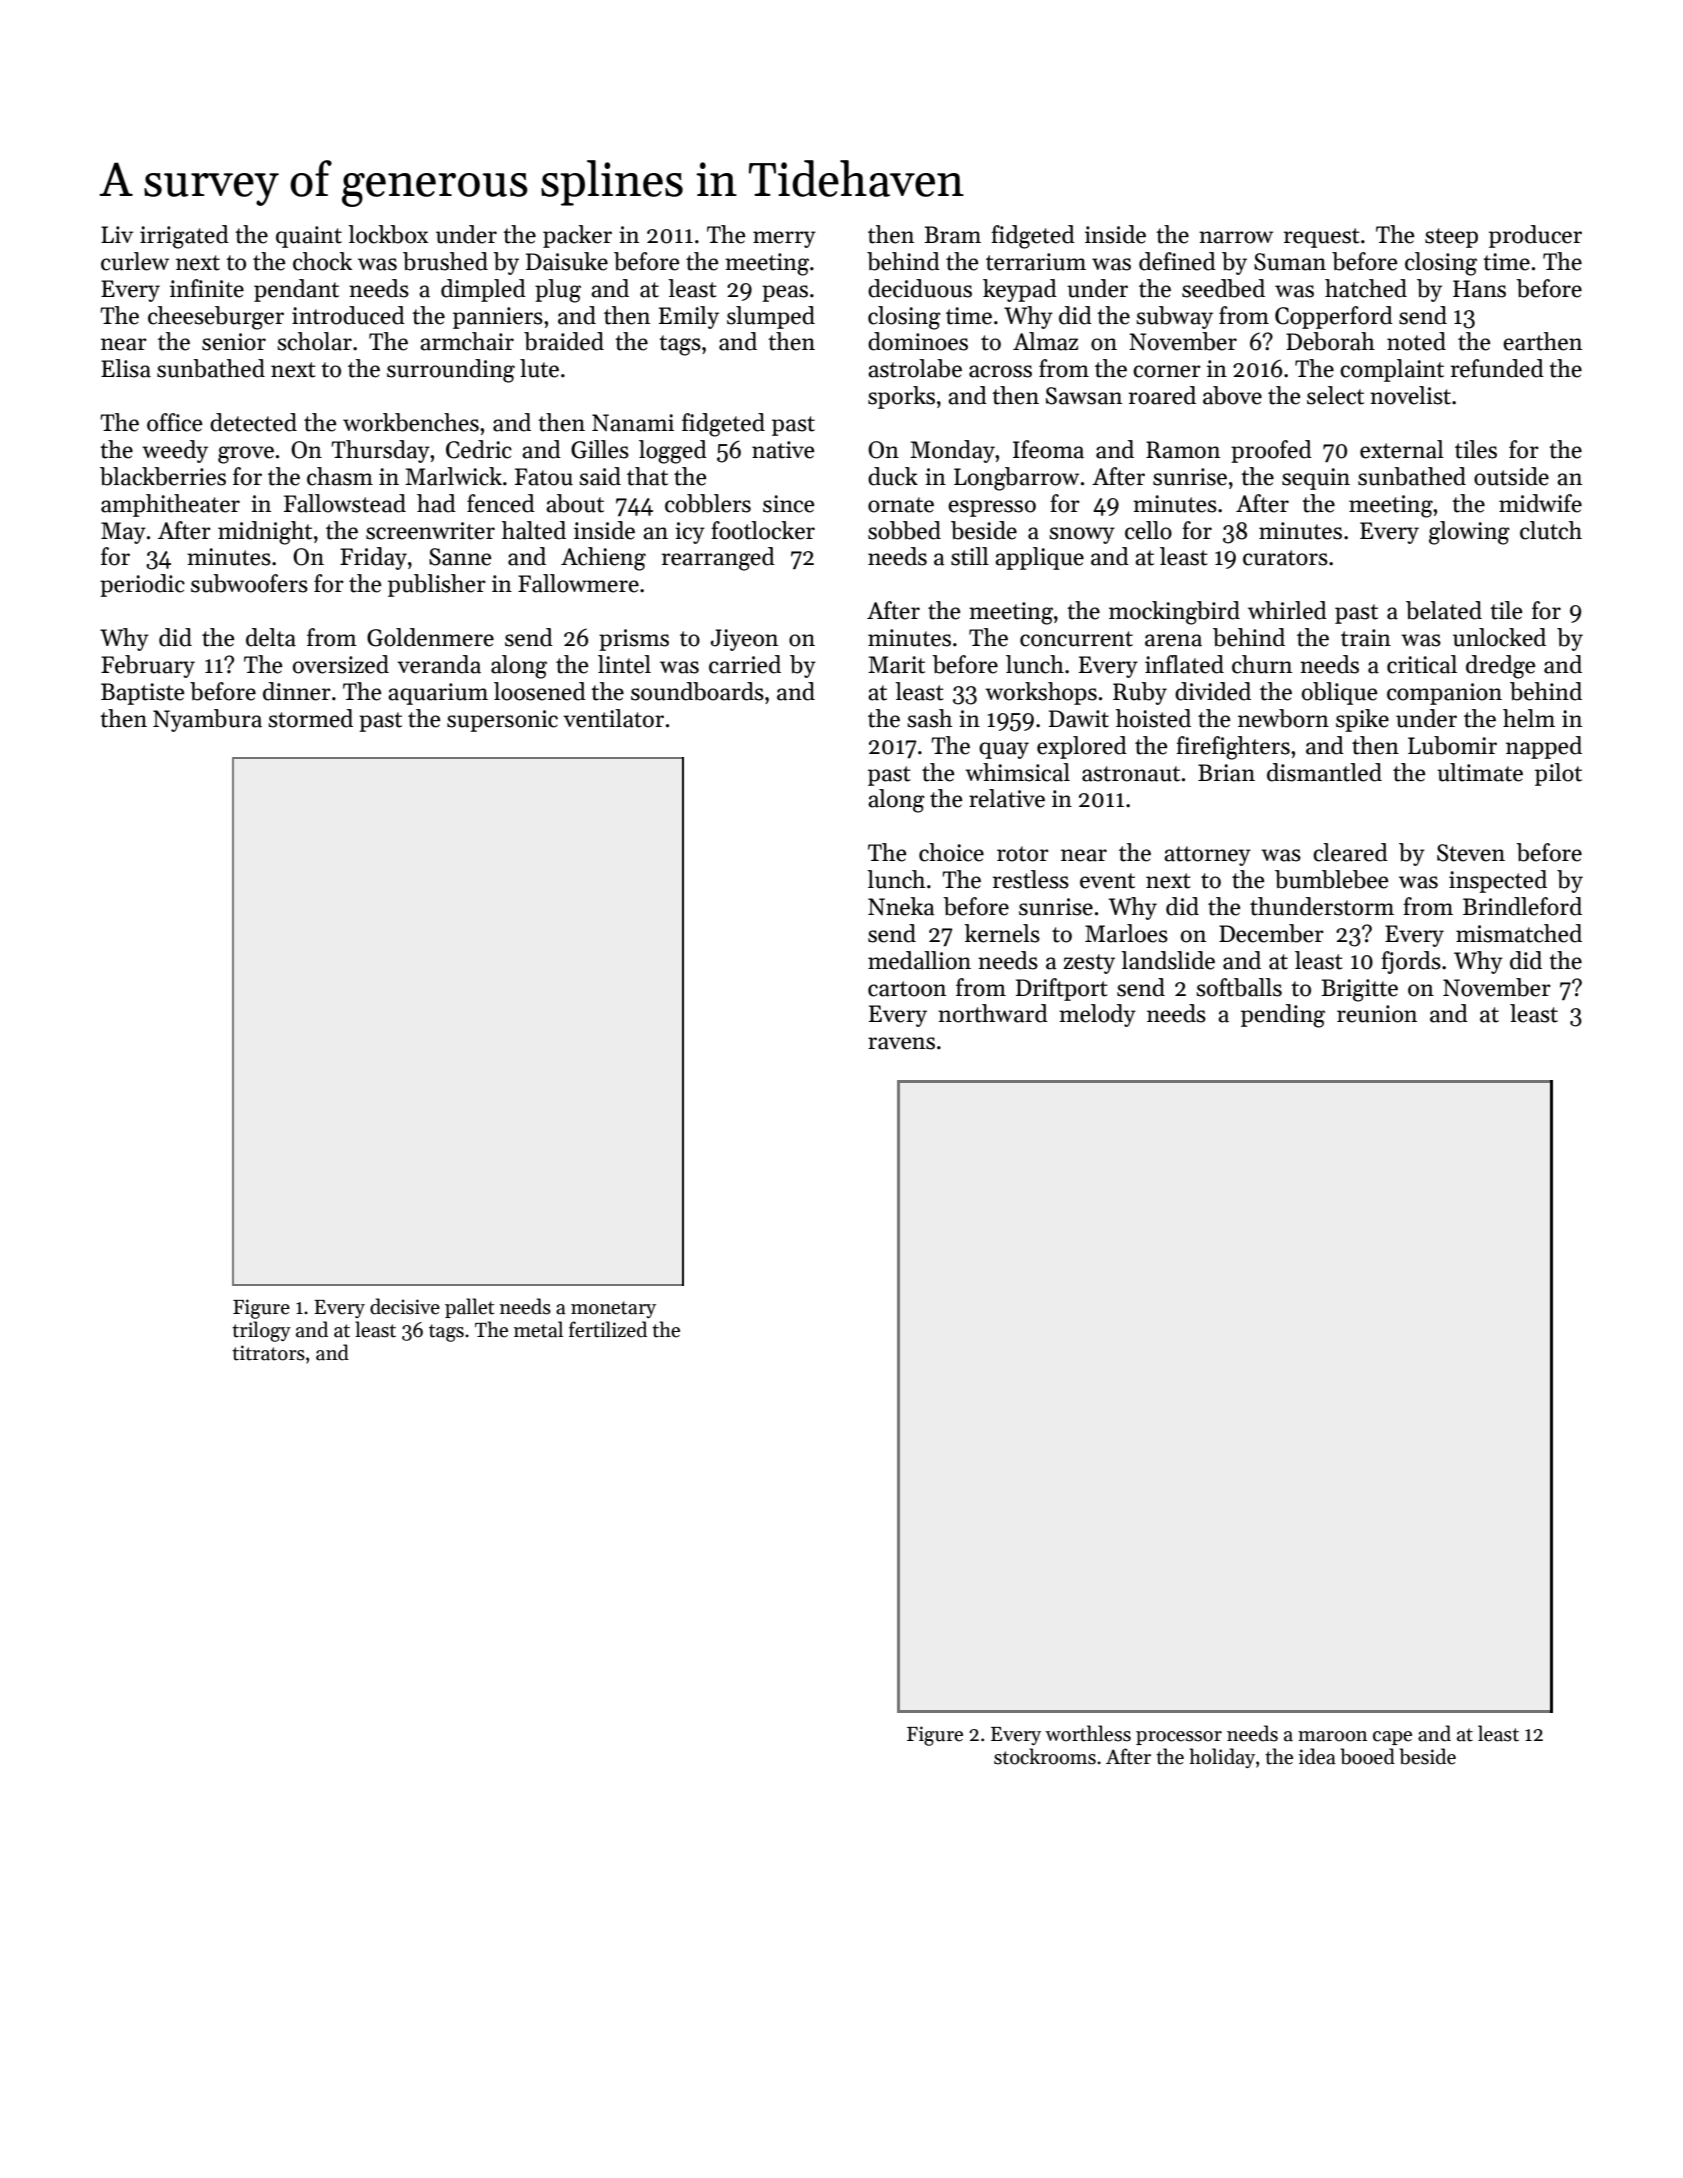 Image resolution: width=1683 pixels, height=2178 pixels. I want to click on ravens, so click(901, 1043).
